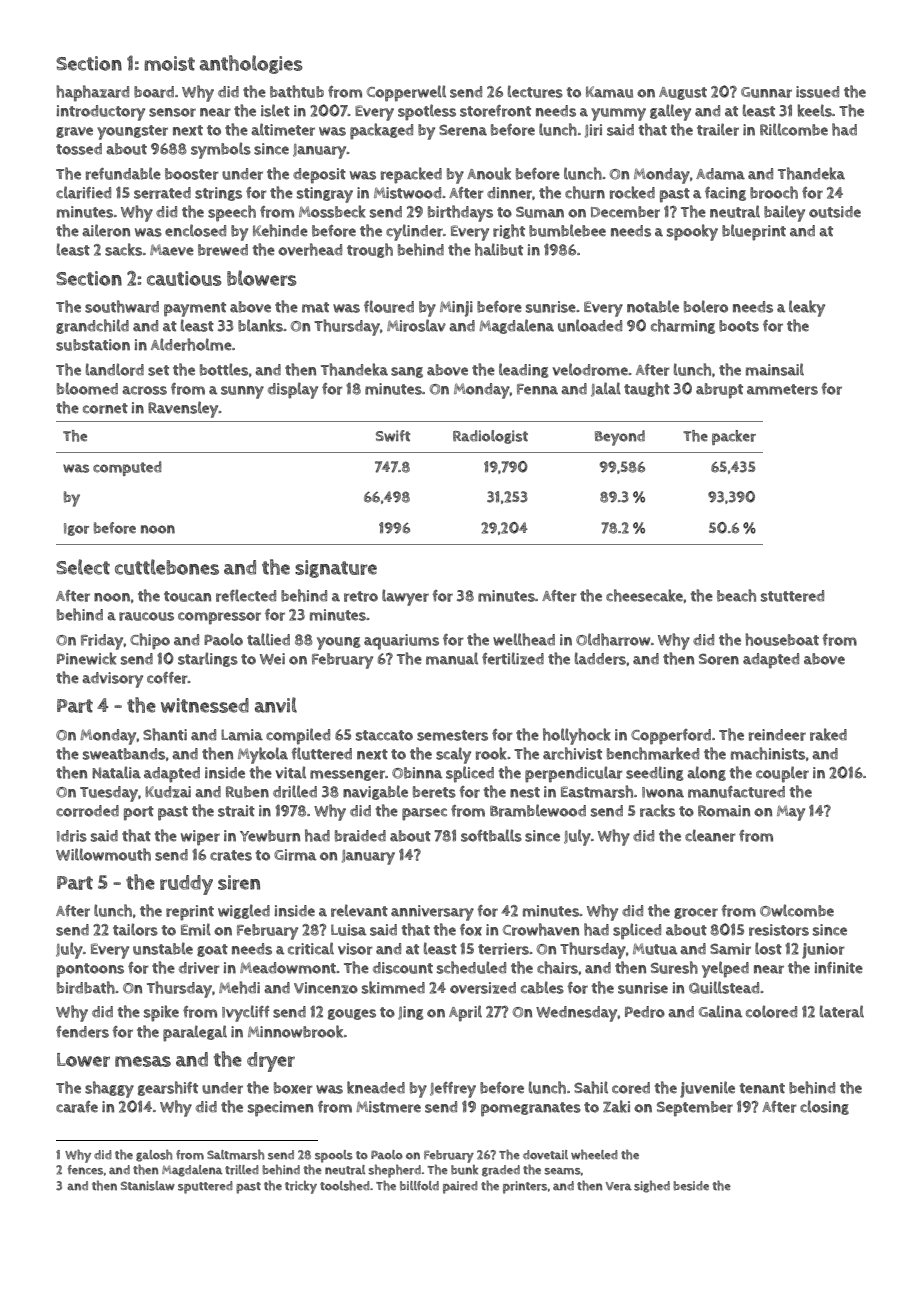 This image has height=1308, width=924. I want to click on abrupt, so click(719, 391).
